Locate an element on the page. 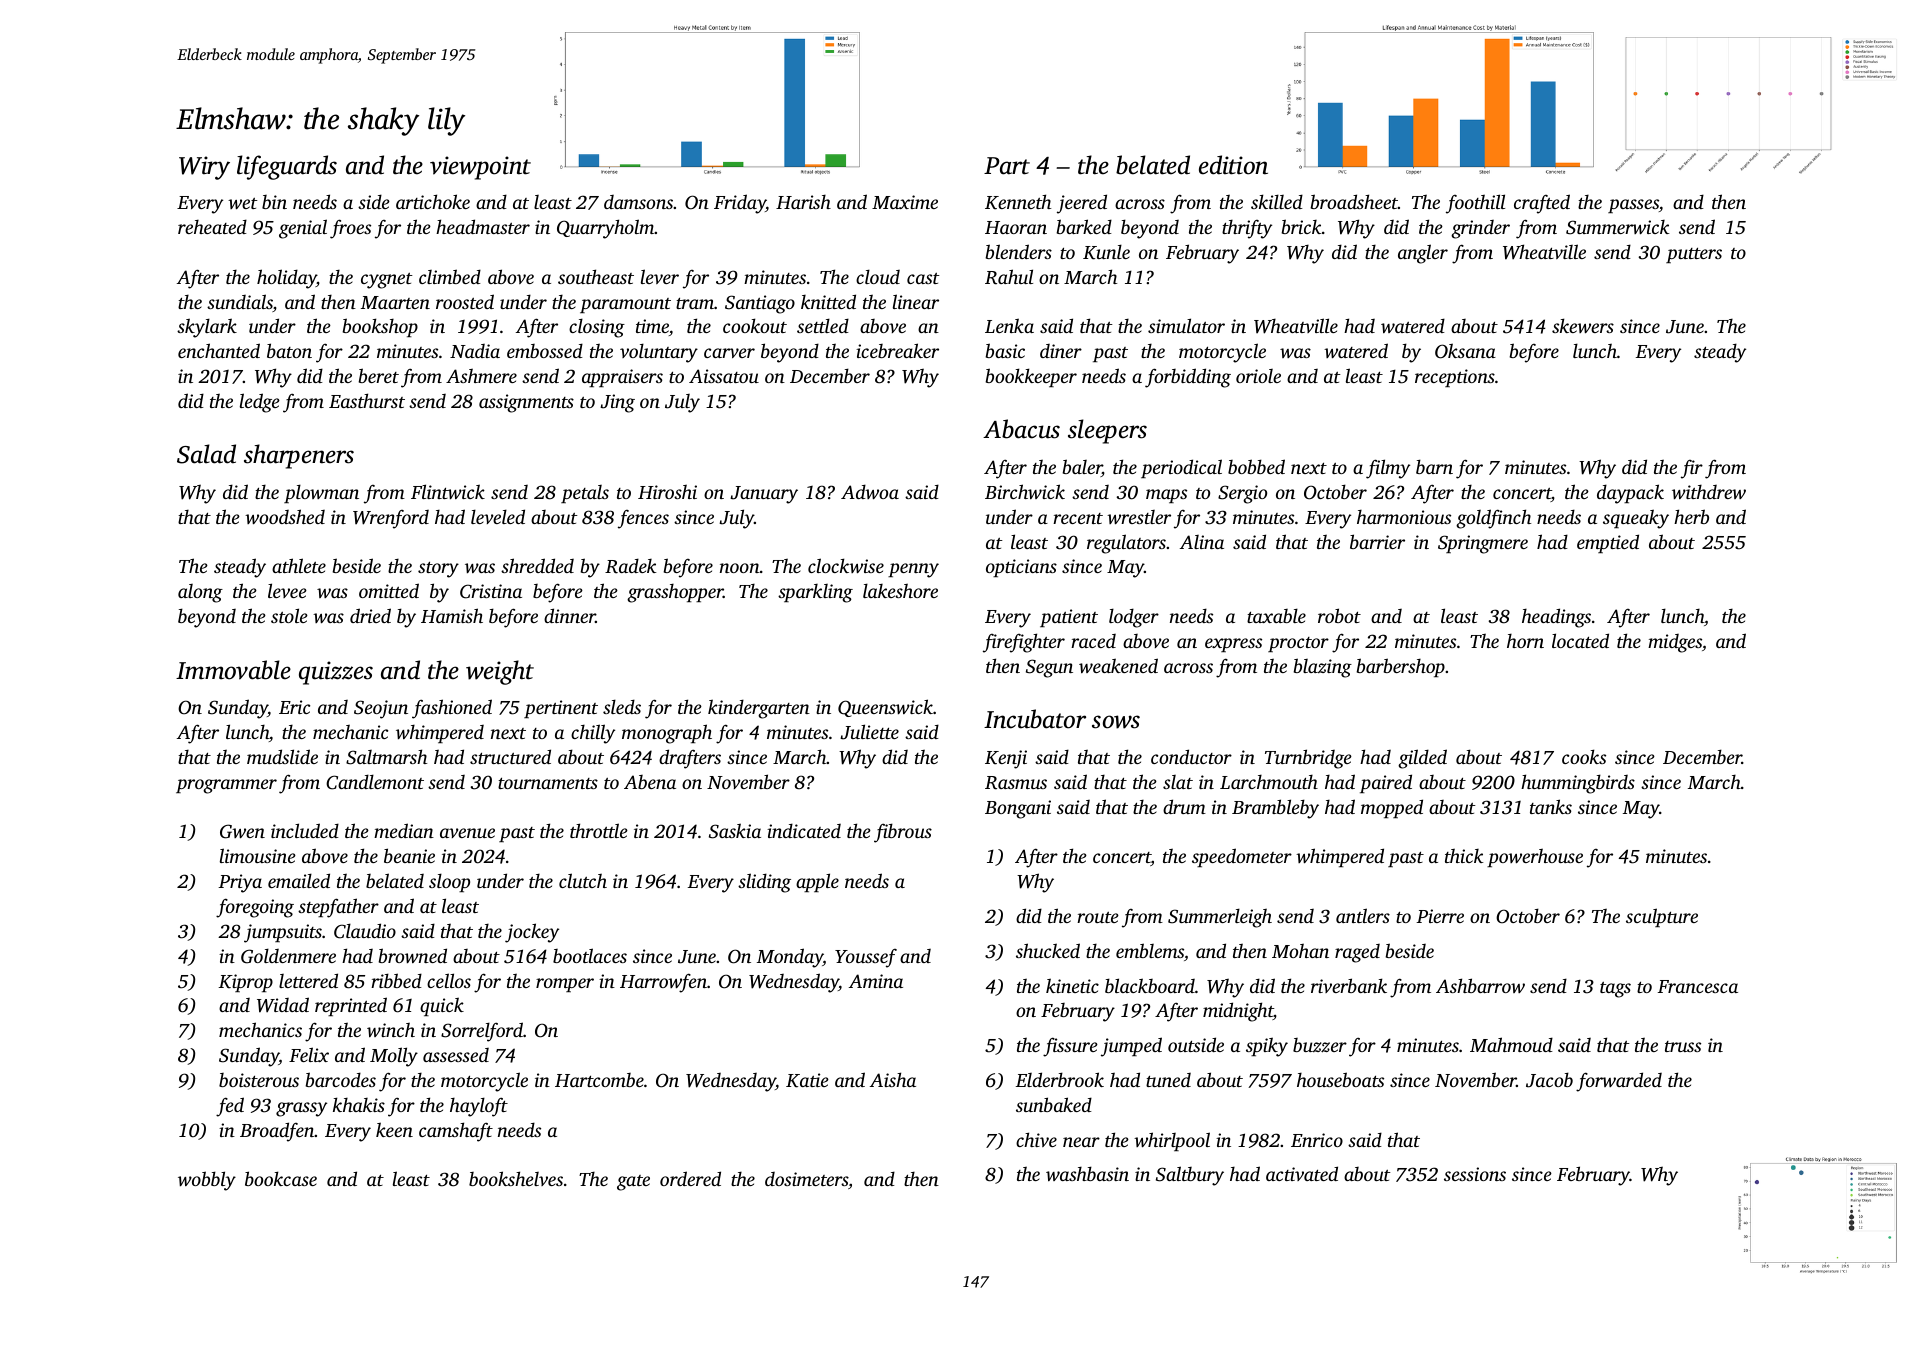 This document has width=1924, height=1360. daypack is located at coordinates (1630, 494).
